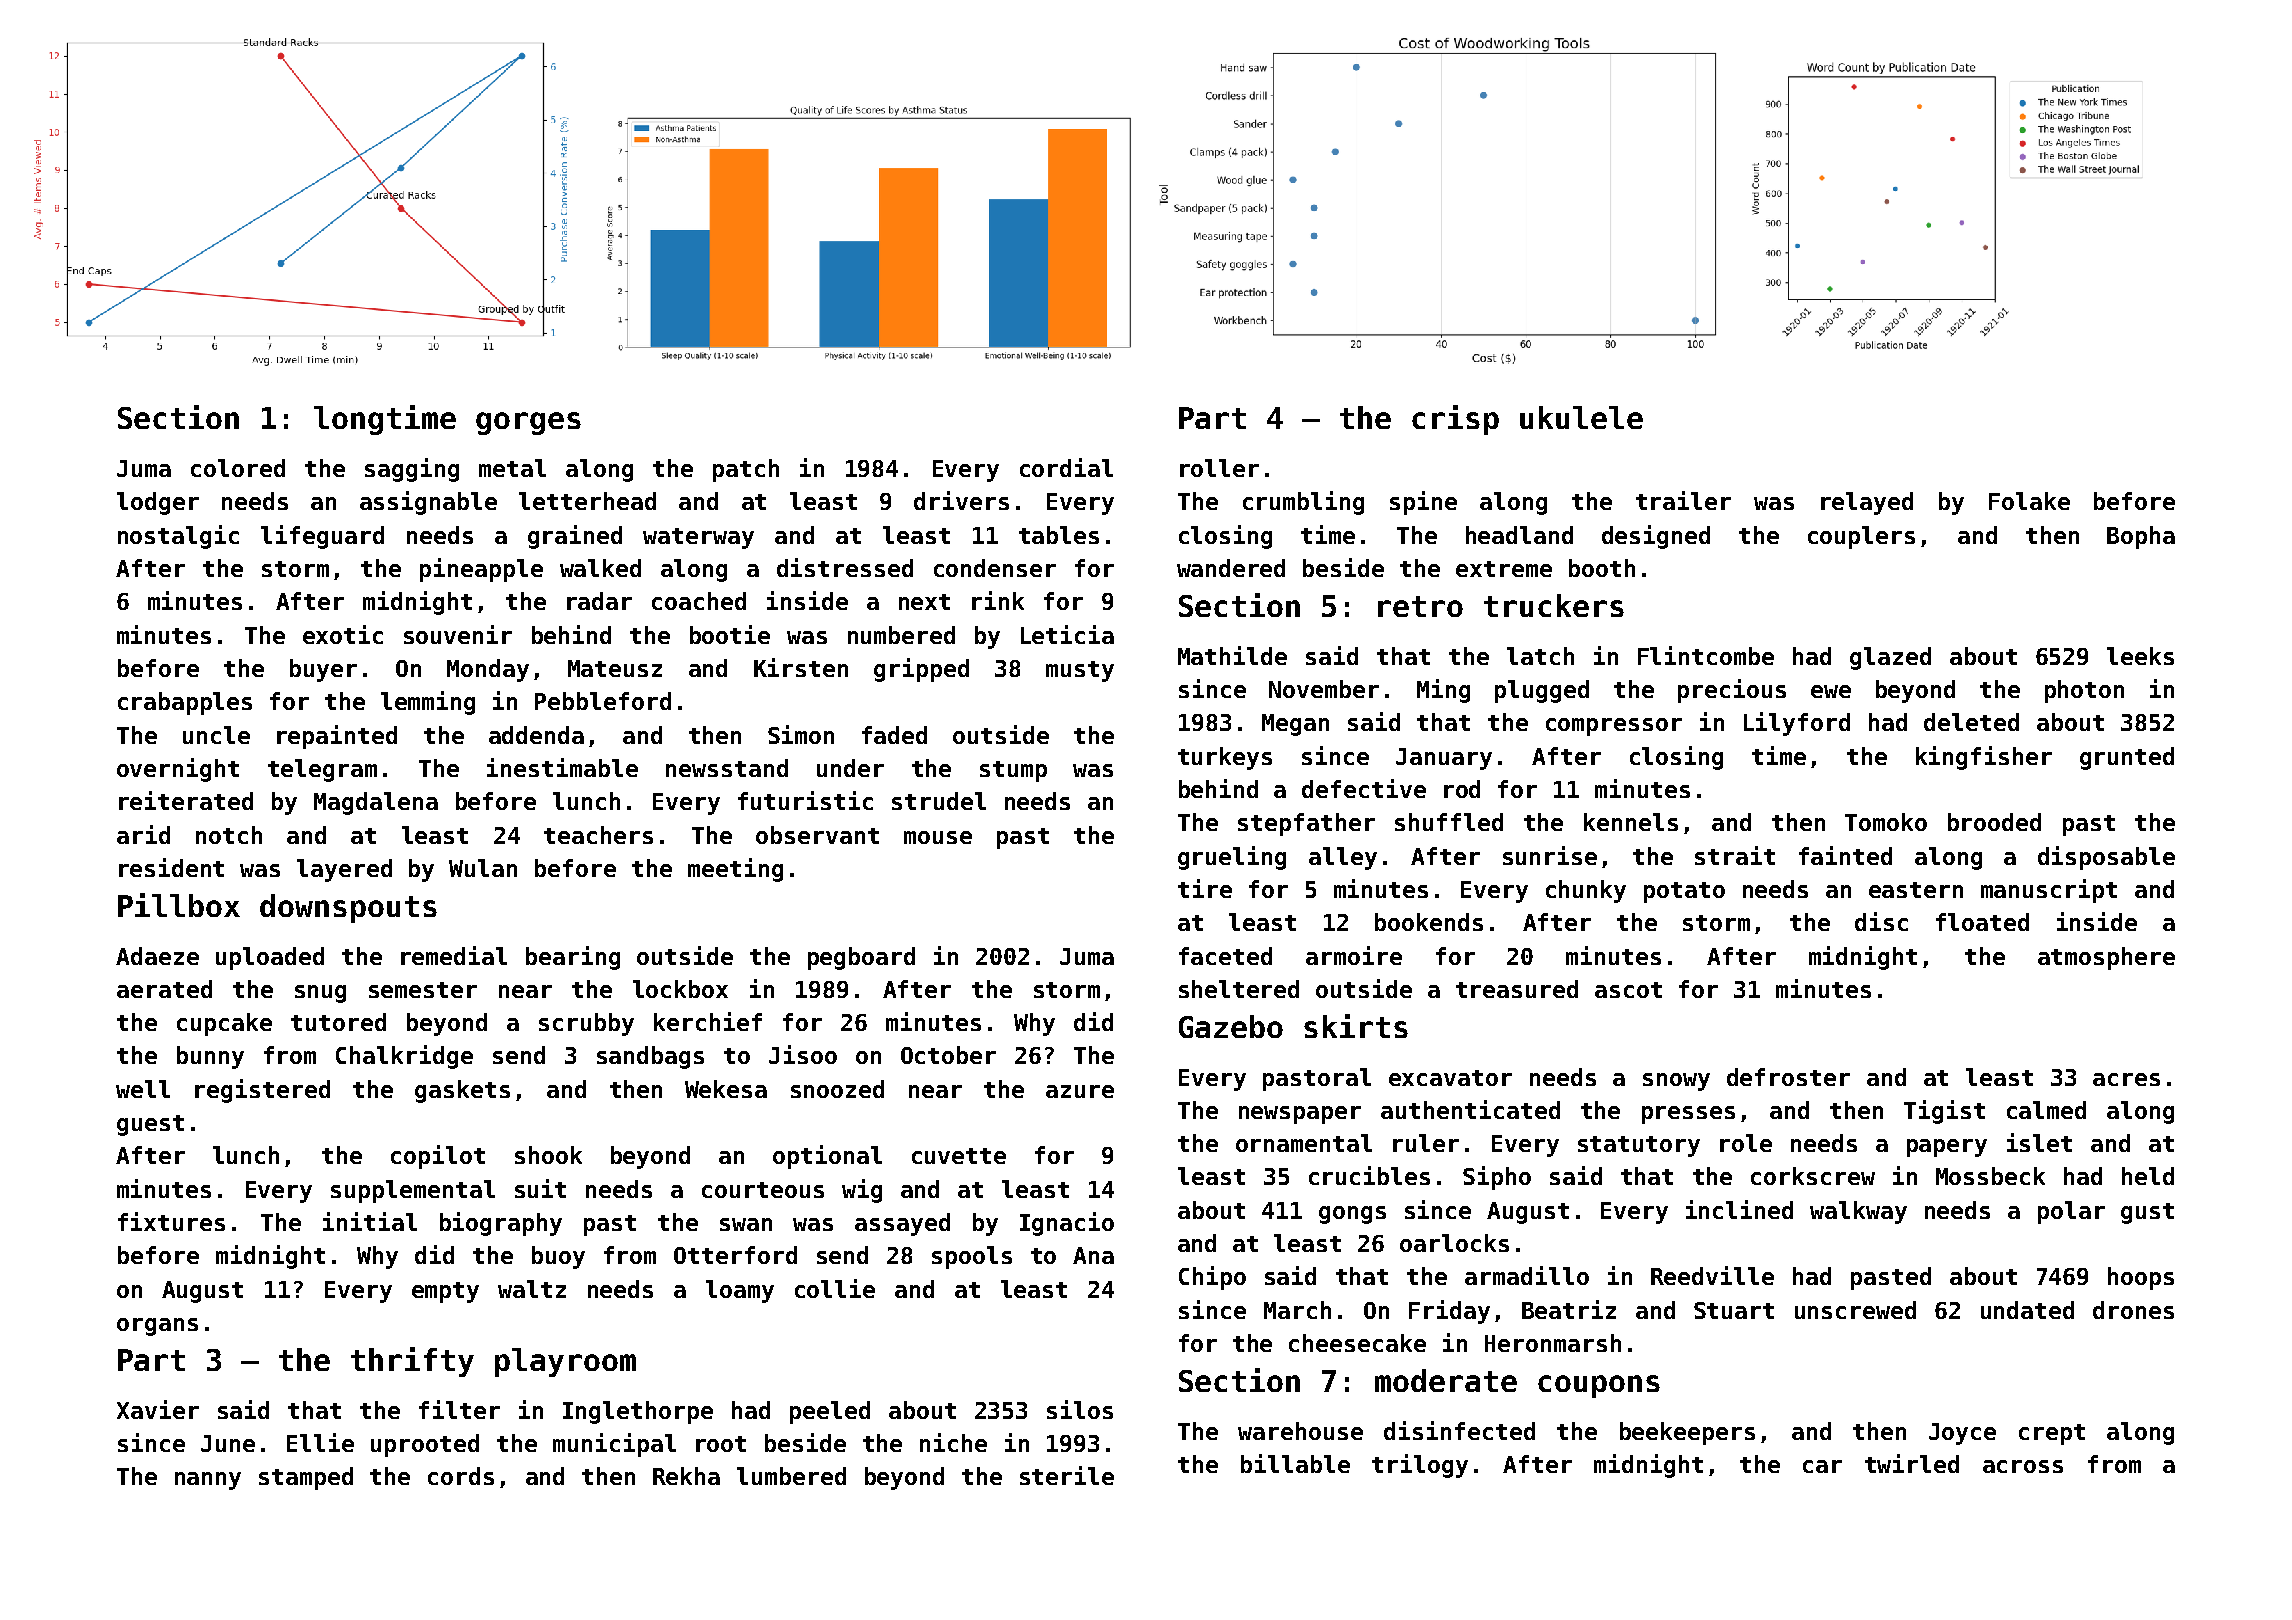  I want to click on crucibles, so click(1369, 1175).
